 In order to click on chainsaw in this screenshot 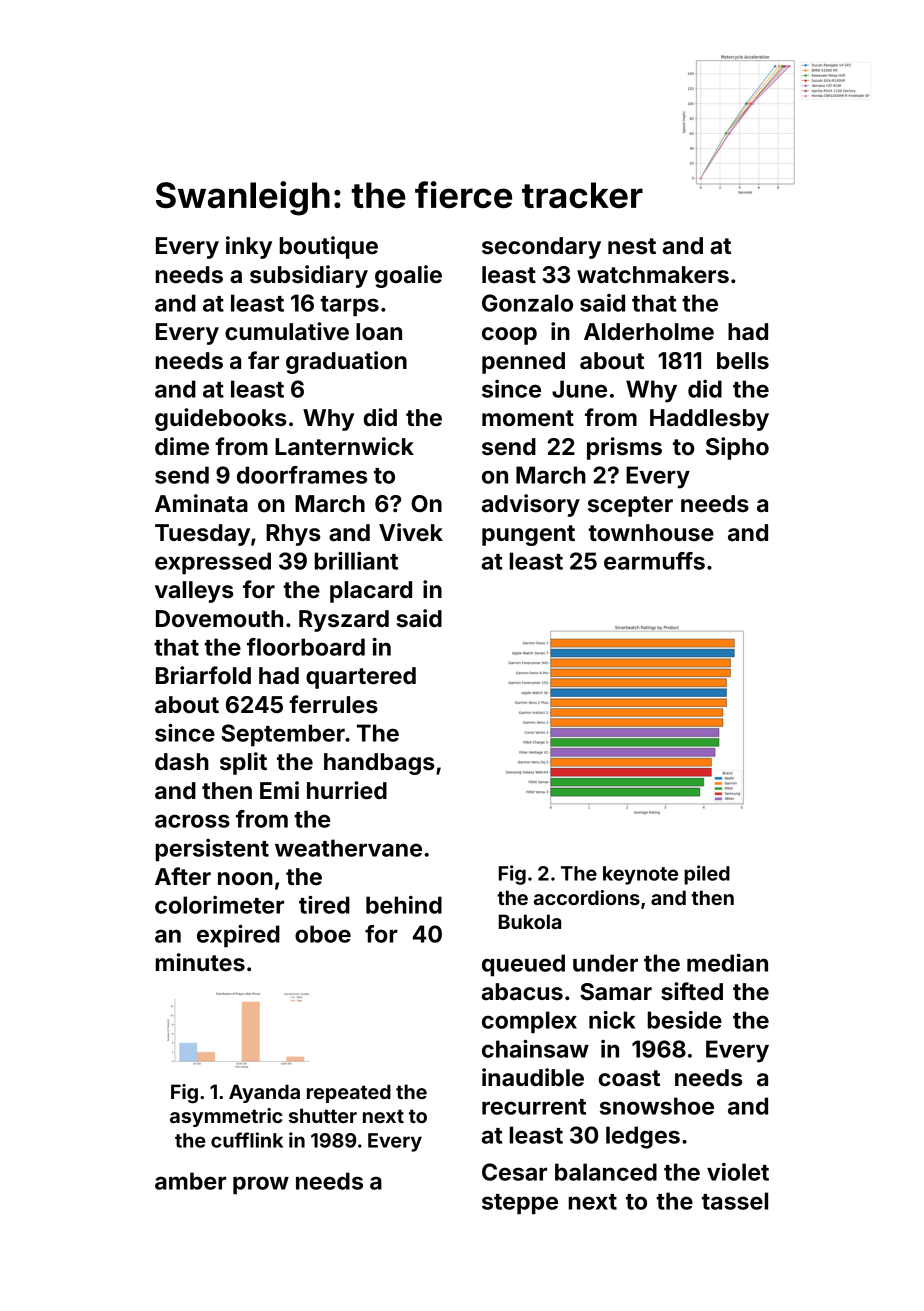, I will do `click(535, 1049)`.
